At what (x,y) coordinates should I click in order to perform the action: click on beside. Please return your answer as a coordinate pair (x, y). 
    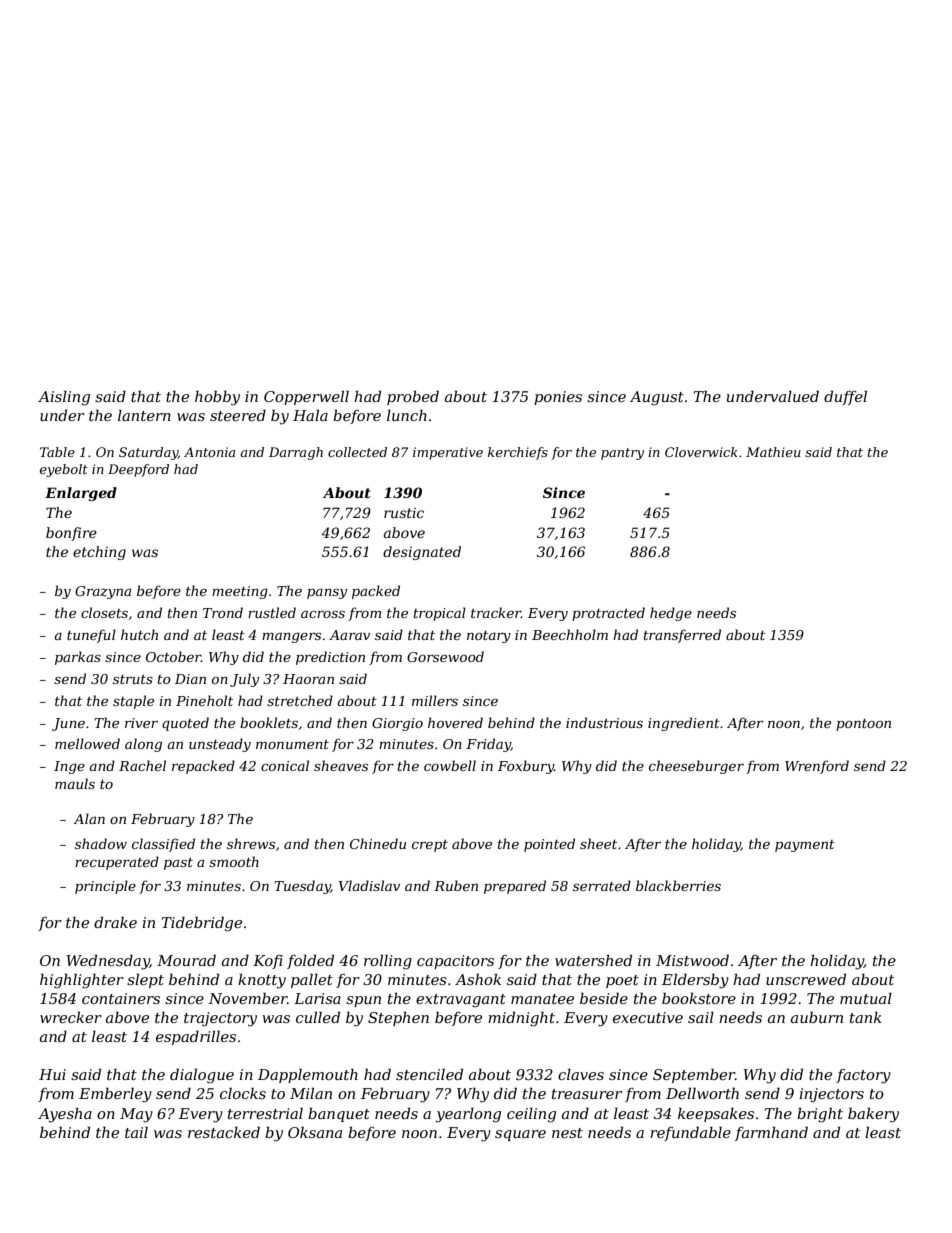
    Looking at the image, I should click on (604, 998).
